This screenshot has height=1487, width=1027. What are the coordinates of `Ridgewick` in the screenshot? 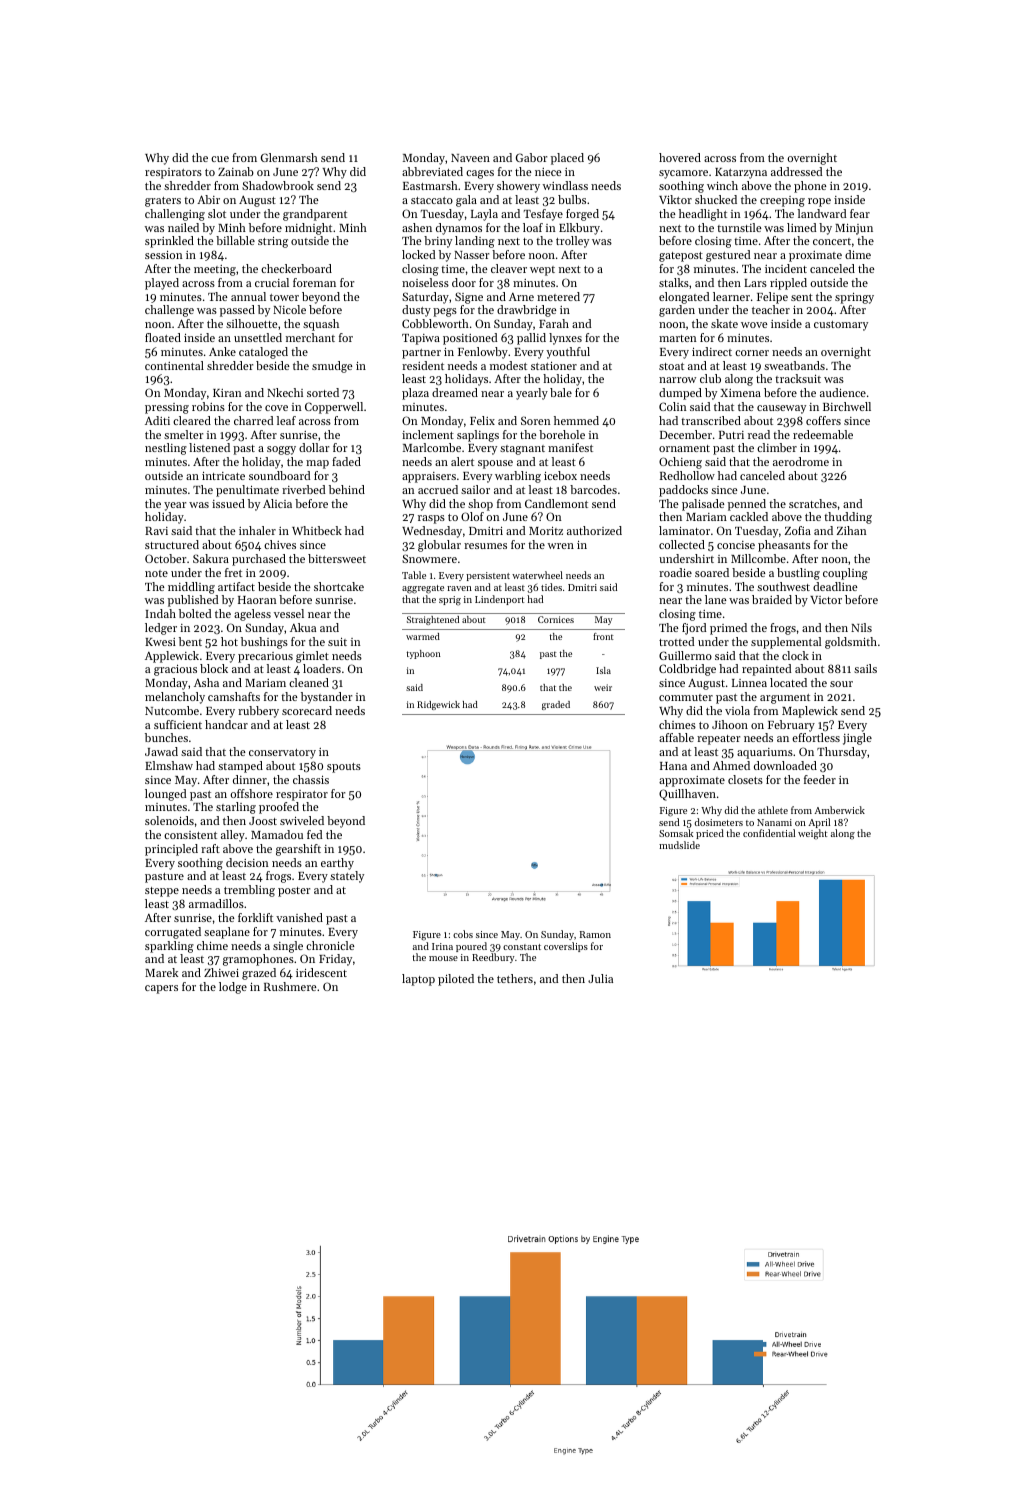 It's located at (438, 705).
